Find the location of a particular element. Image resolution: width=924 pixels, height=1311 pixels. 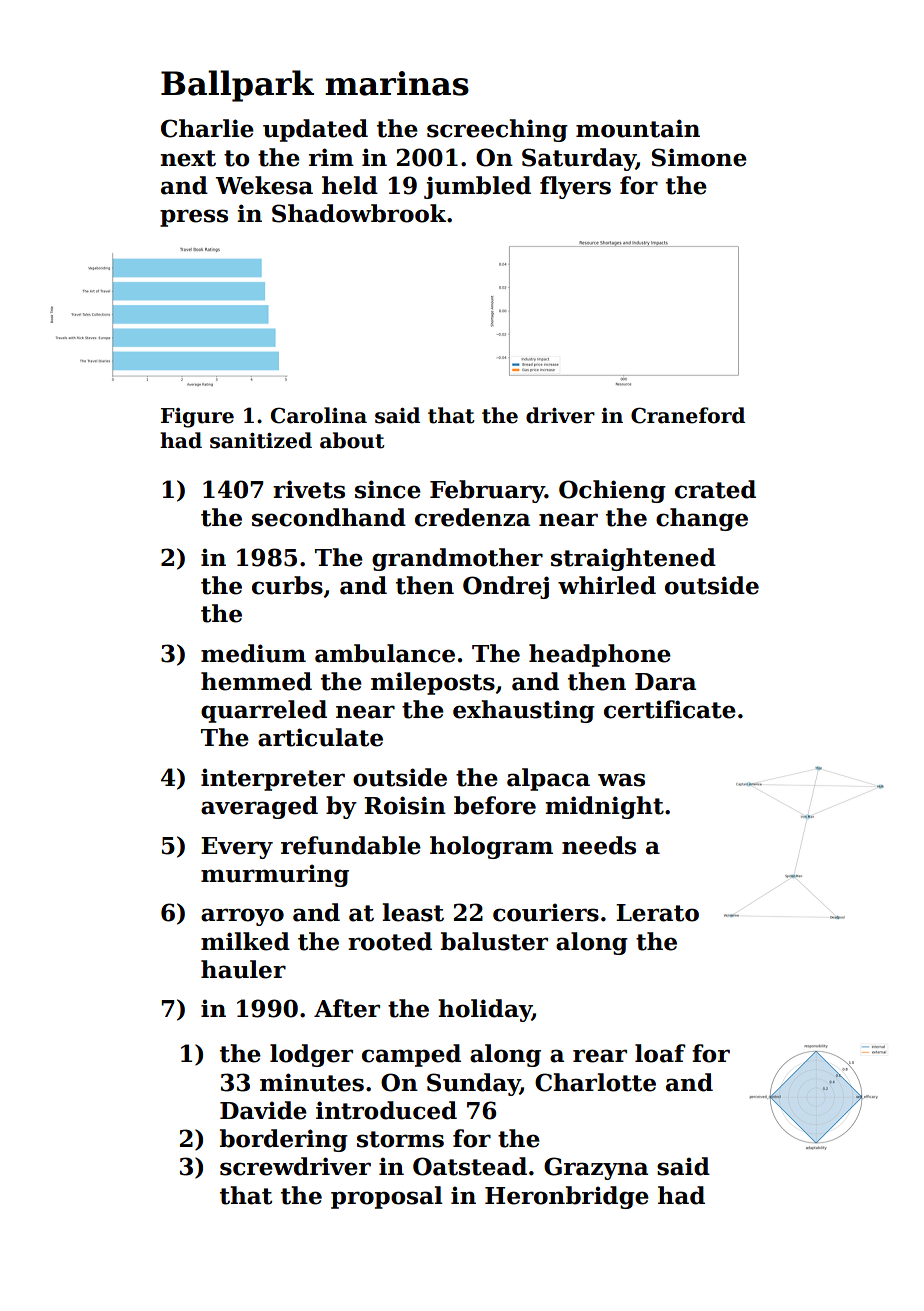

arroyo is located at coordinates (242, 917).
